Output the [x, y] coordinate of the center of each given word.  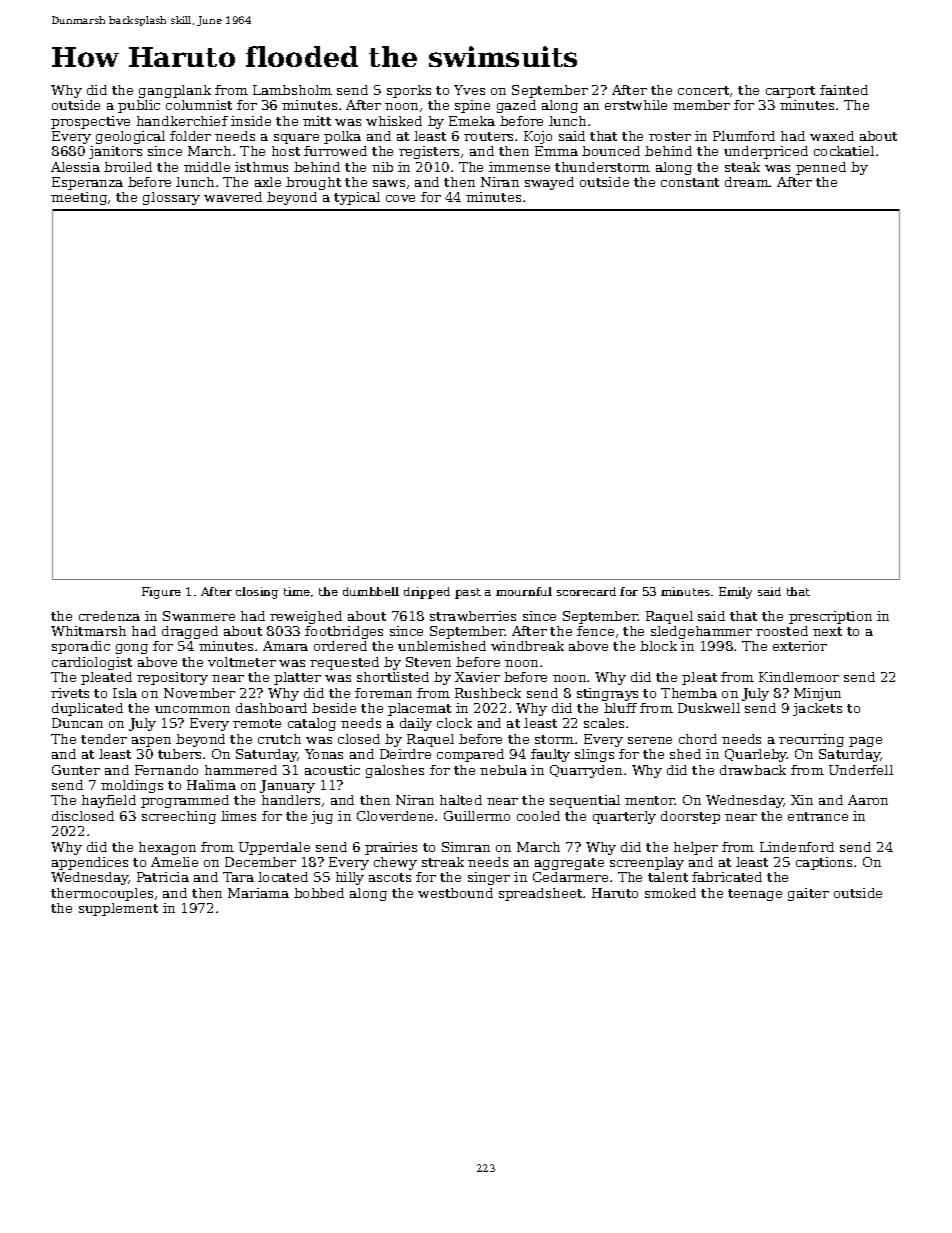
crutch [279, 739]
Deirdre [405, 754]
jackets [817, 709]
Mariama [258, 893]
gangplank [175, 91]
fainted [844, 90]
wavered [233, 197]
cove [400, 198]
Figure [161, 593]
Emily [735, 593]
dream [747, 182]
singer [489, 878]
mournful [524, 591]
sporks [409, 91]
